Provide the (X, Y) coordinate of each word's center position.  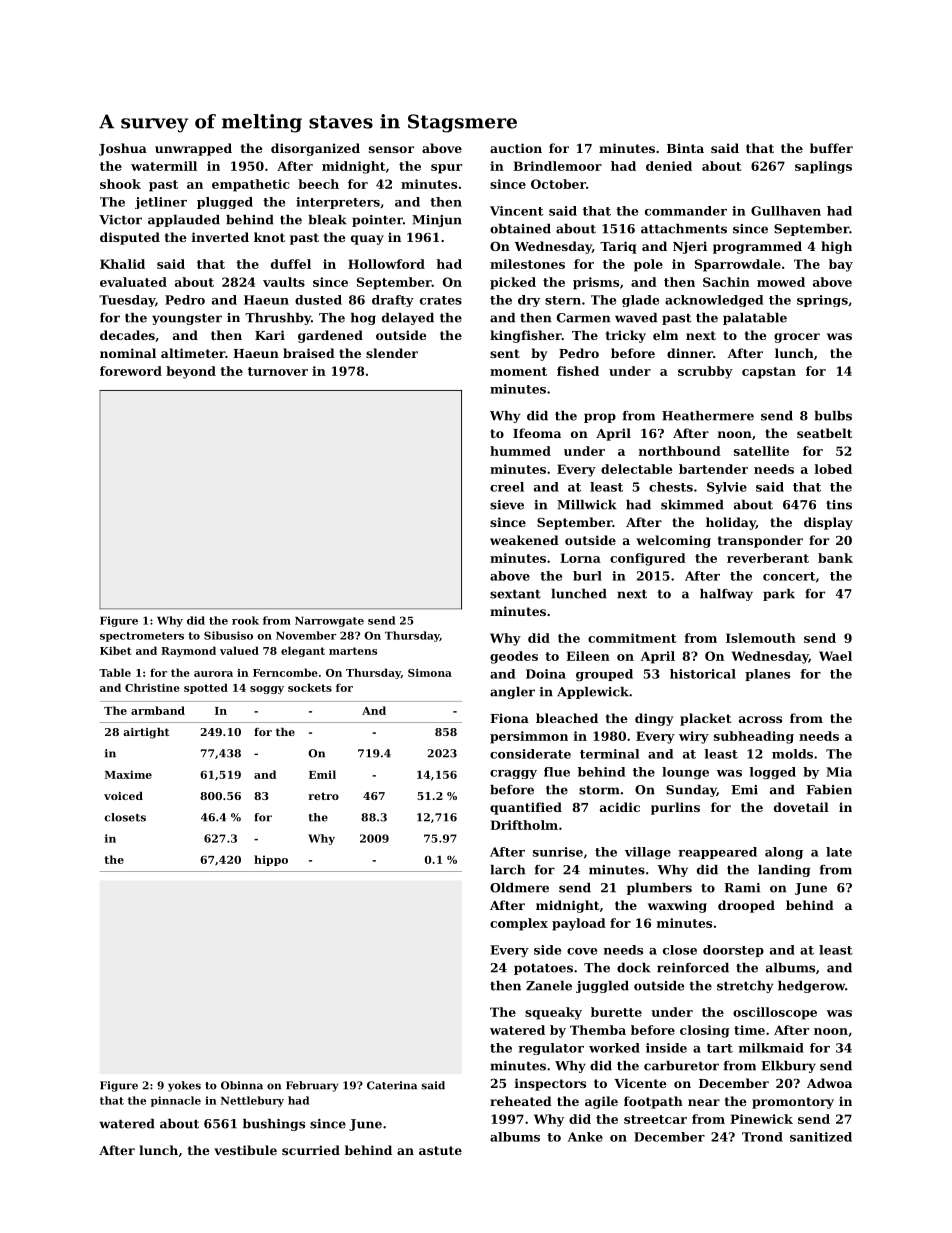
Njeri (690, 247)
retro (323, 796)
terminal (609, 754)
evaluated (133, 282)
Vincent (517, 211)
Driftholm (524, 825)
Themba (598, 1030)
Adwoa (829, 1083)
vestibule (245, 1150)
